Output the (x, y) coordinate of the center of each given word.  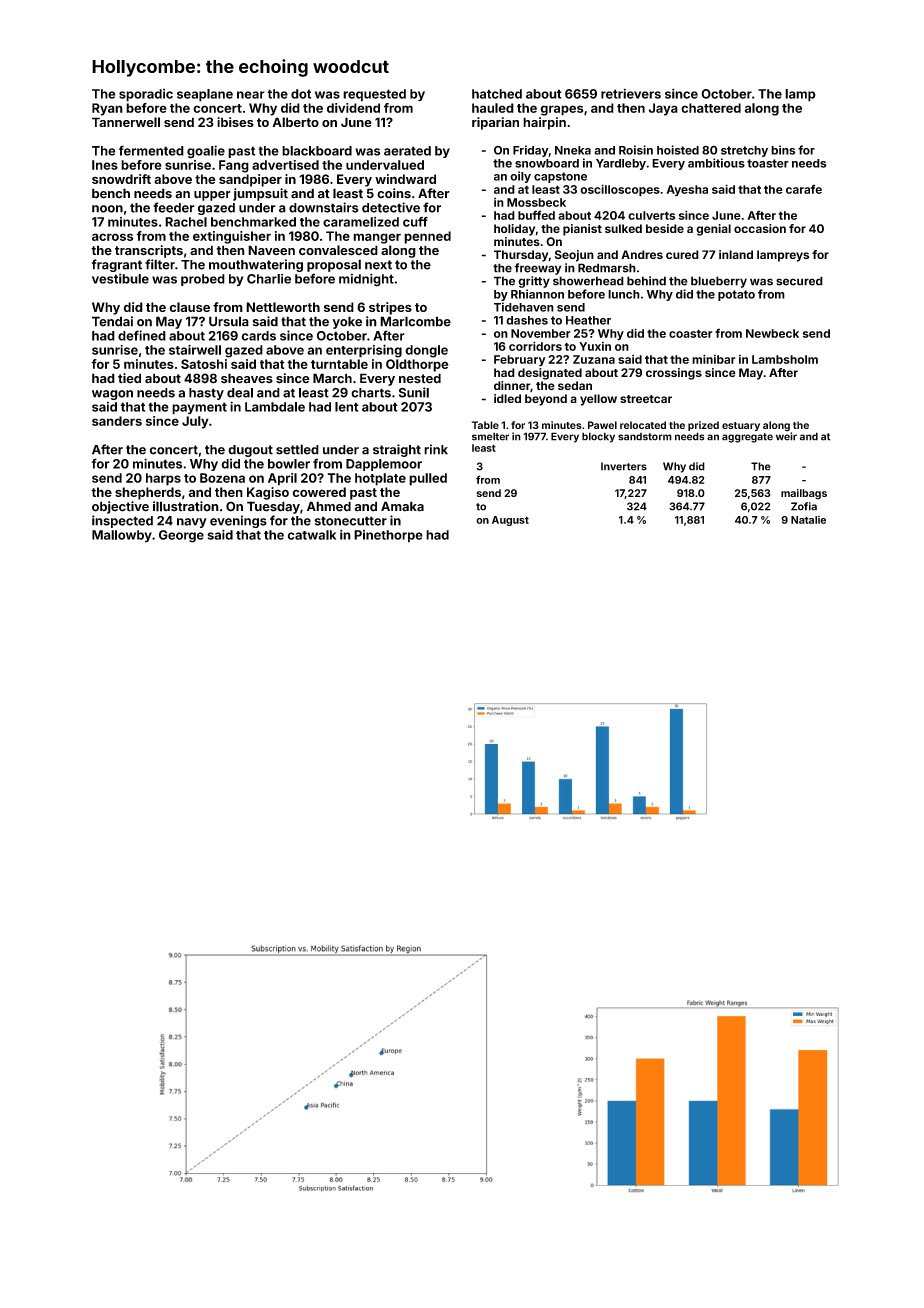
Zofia (804, 506)
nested (420, 378)
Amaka (402, 506)
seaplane (205, 95)
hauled (493, 108)
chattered (711, 108)
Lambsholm (785, 359)
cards (259, 336)
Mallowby (122, 536)
